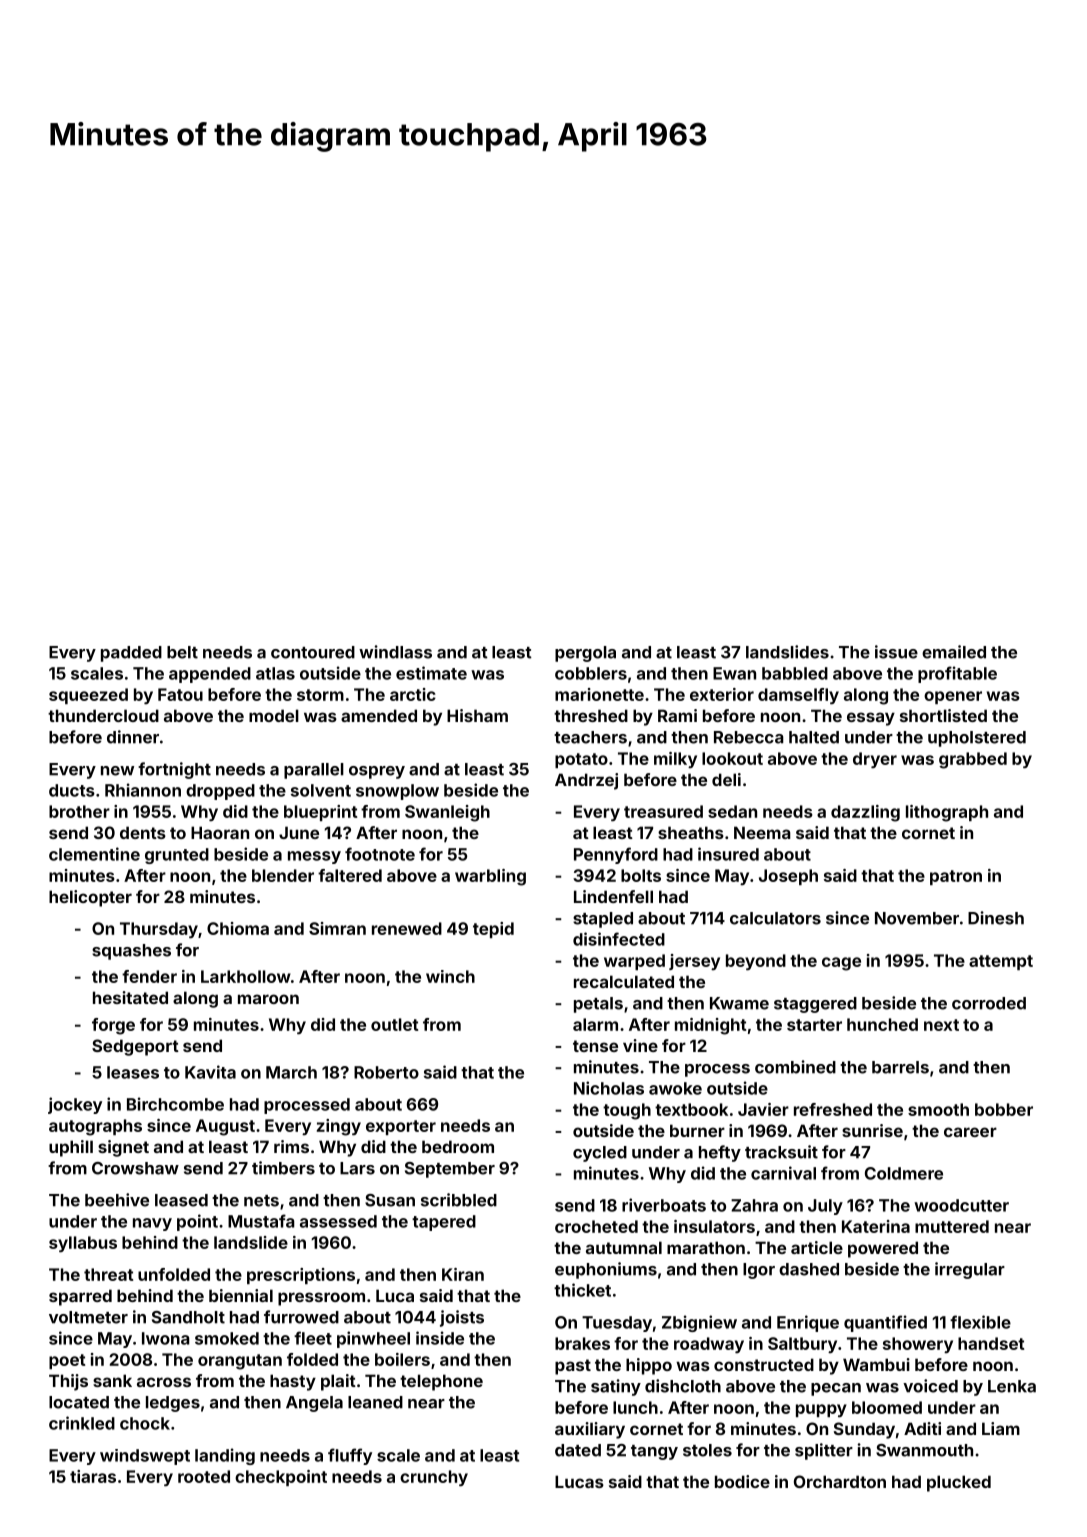 The height and width of the screenshot is (1537, 1087). I want to click on profitable, so click(957, 674).
